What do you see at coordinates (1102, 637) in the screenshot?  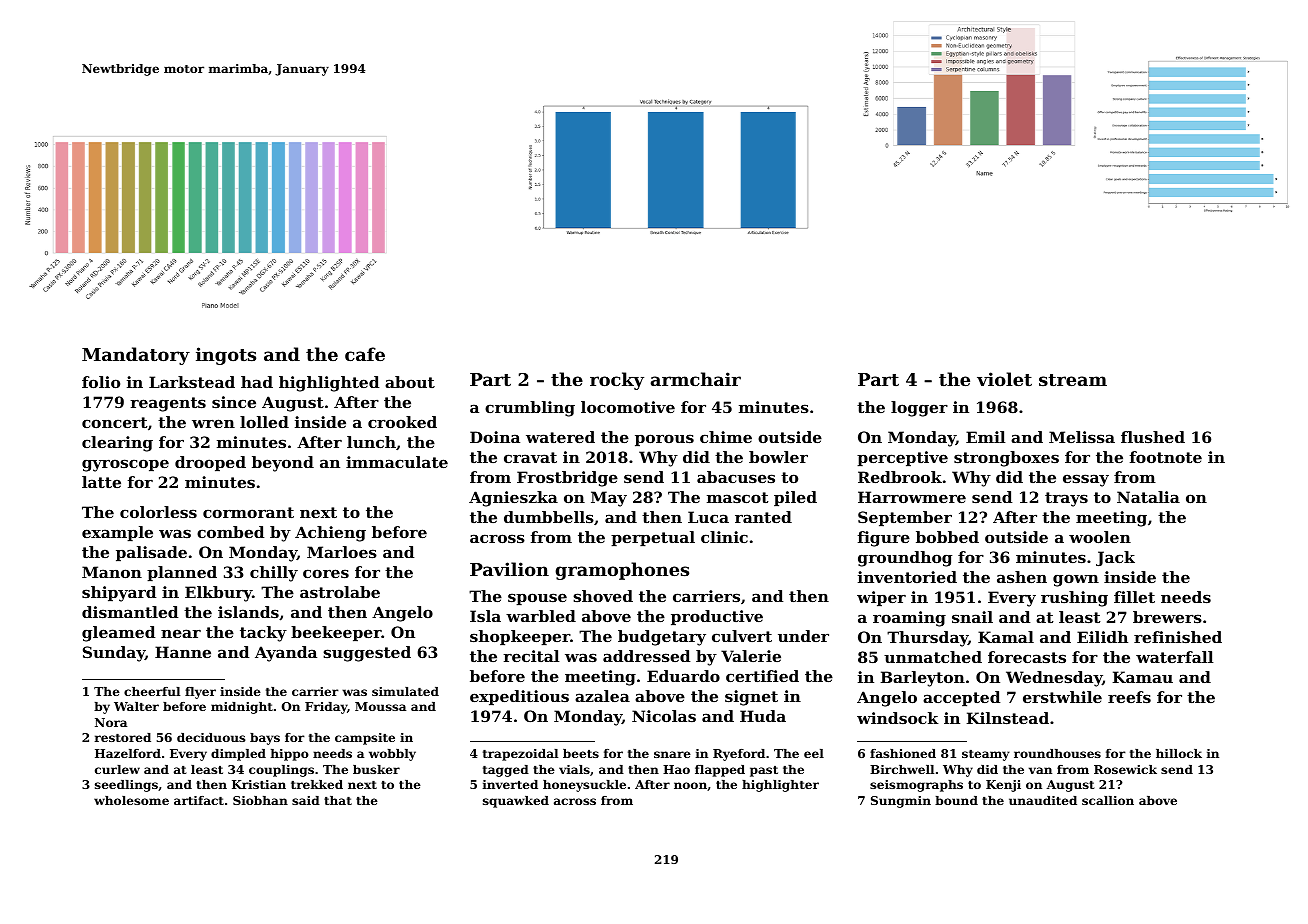 I see `Eilidh` at bounding box center [1102, 637].
